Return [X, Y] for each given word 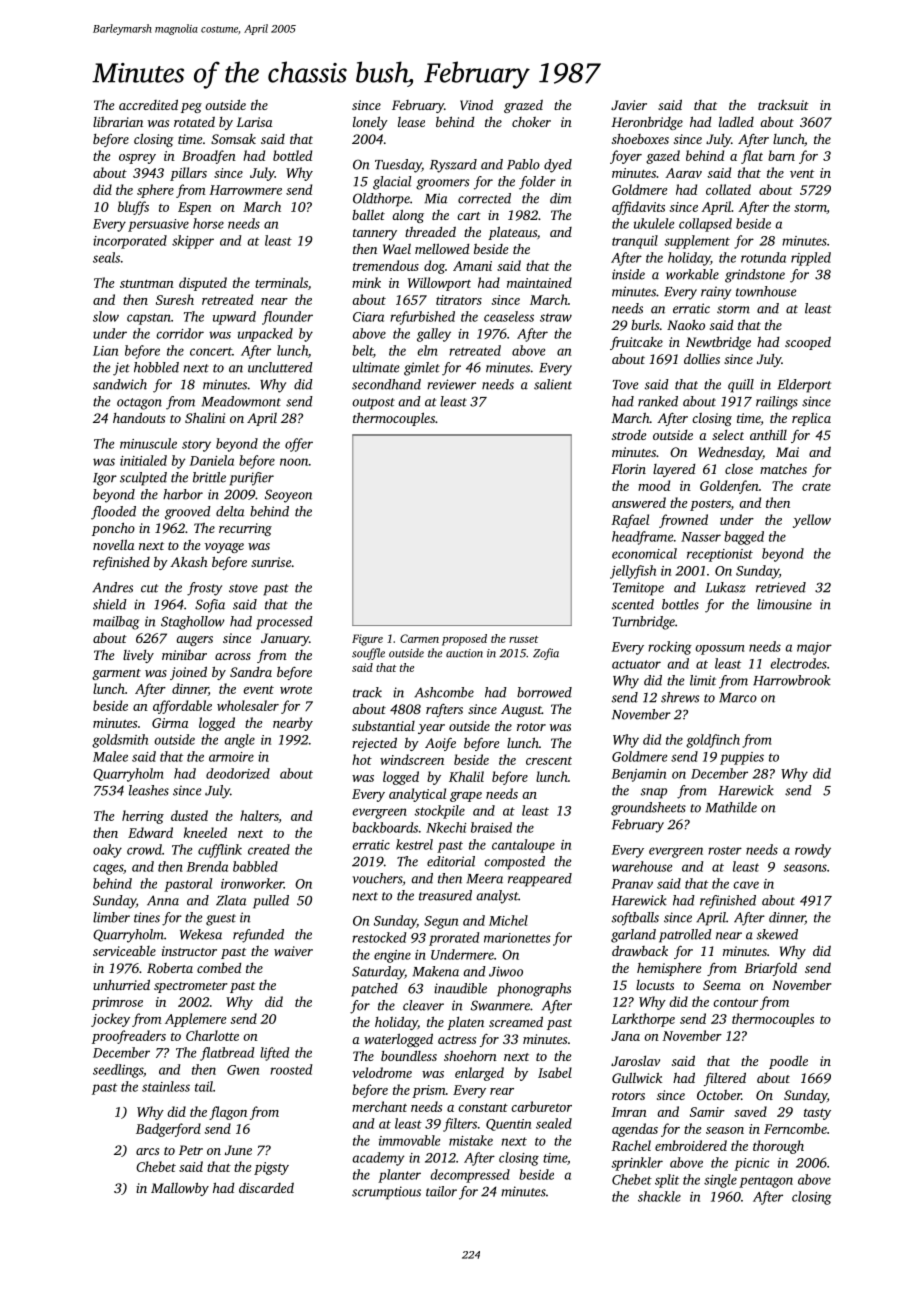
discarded [266, 1188]
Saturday [378, 973]
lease [411, 122]
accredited [148, 104]
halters [259, 816]
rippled [811, 259]
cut [149, 588]
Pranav [632, 884]
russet [523, 639]
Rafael [630, 521]
